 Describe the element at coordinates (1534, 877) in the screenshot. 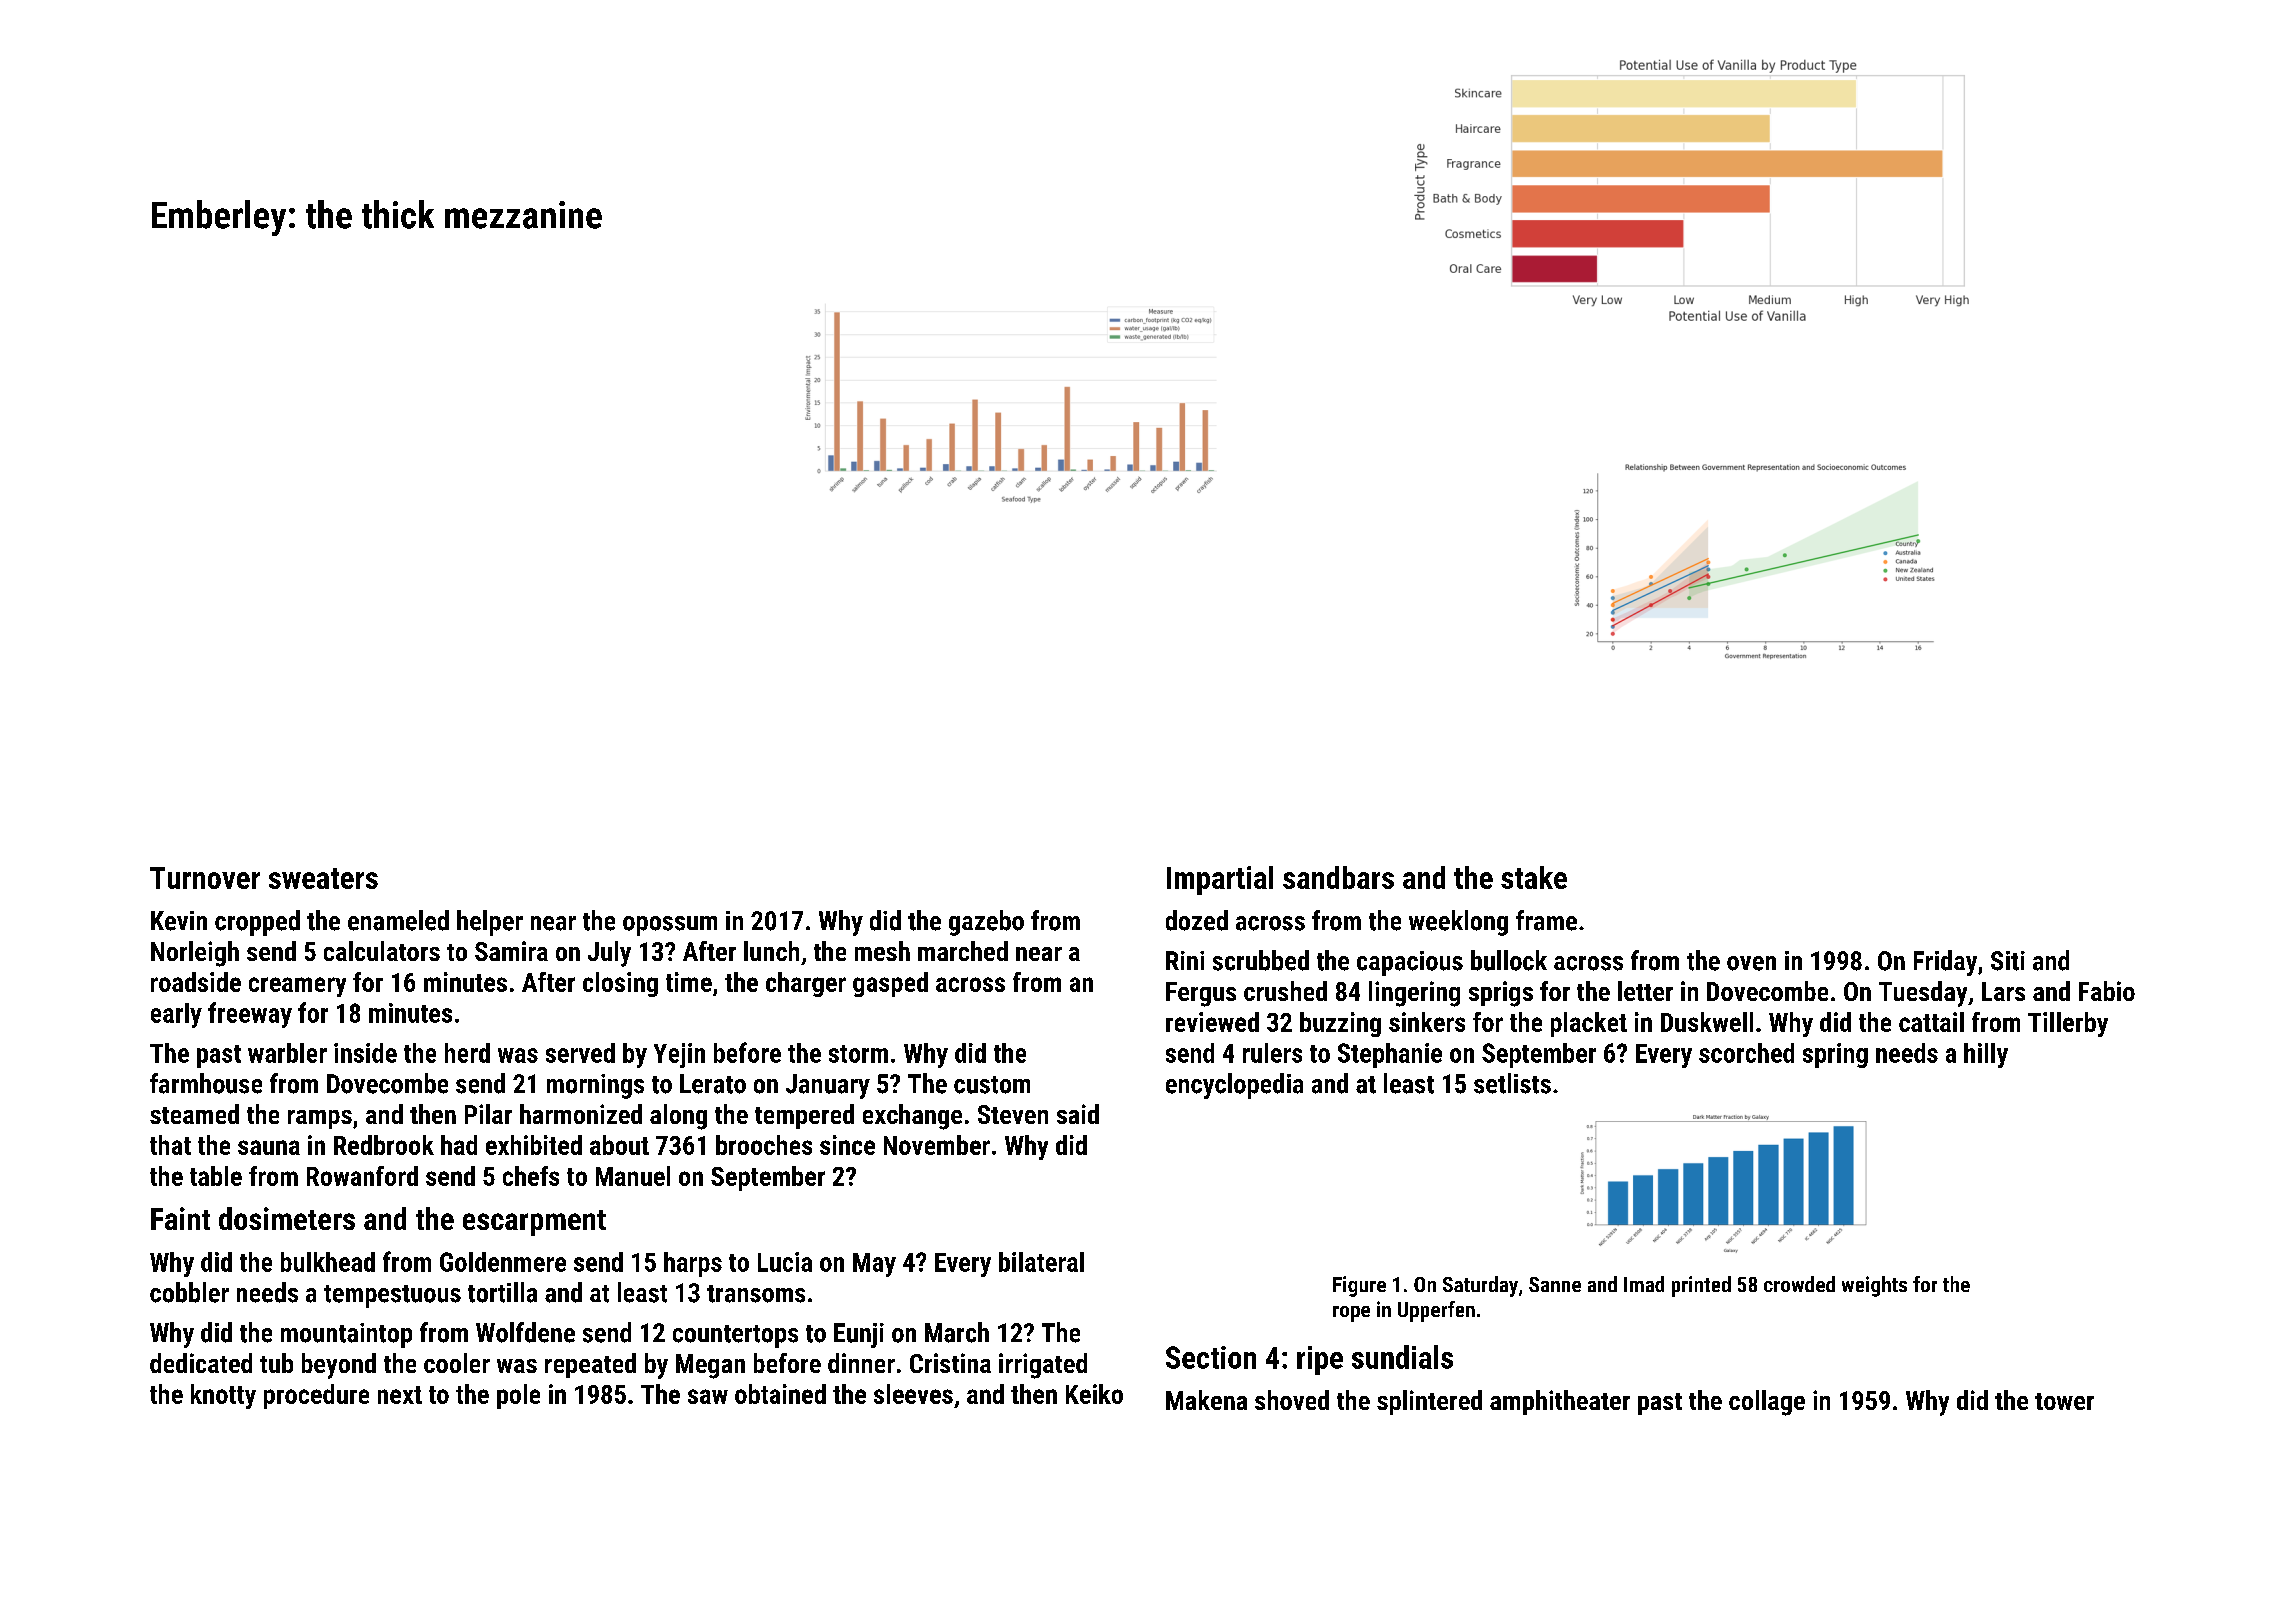

I see `stake` at that location.
